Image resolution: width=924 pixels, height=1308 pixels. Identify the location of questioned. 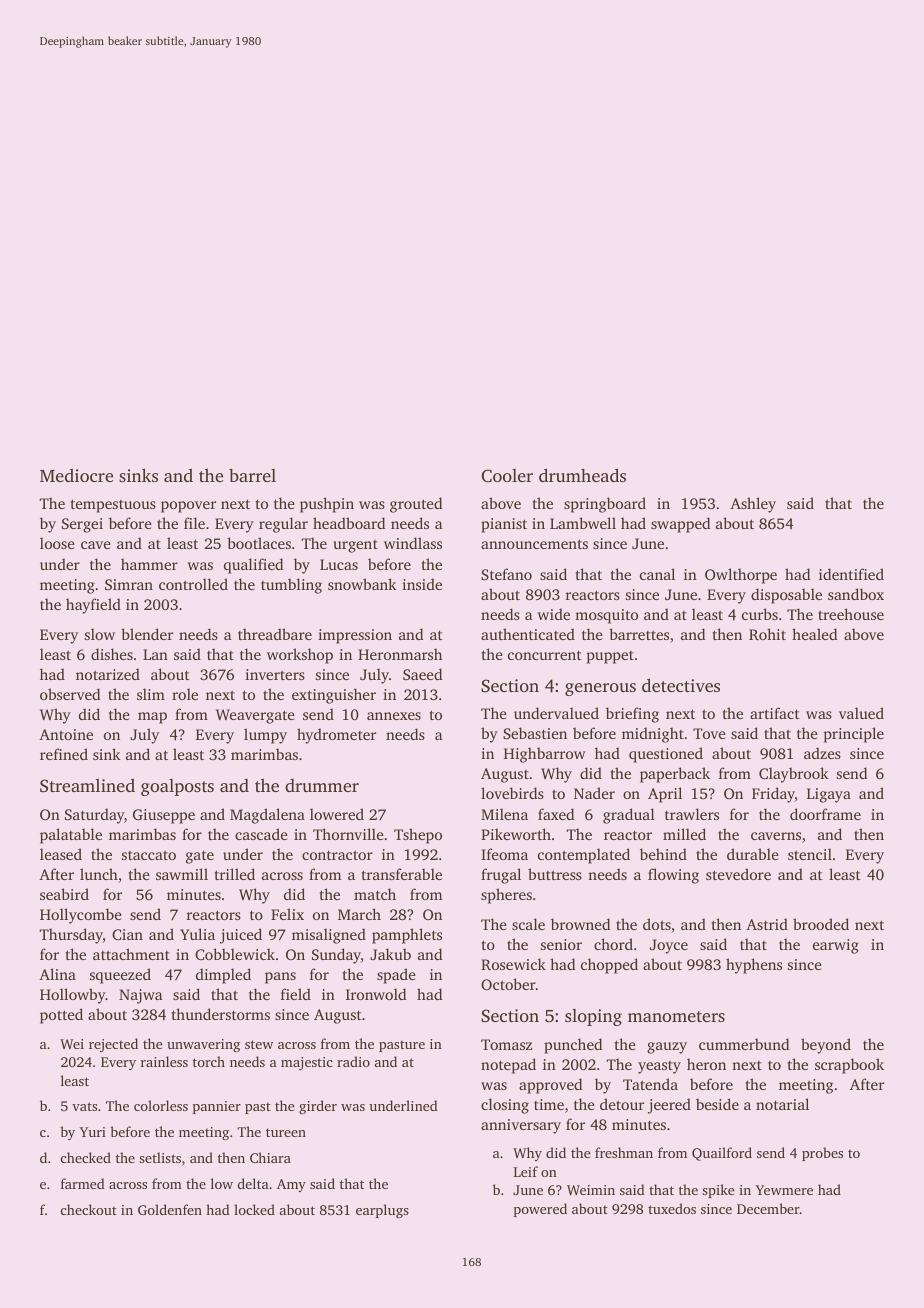
(666, 755).
